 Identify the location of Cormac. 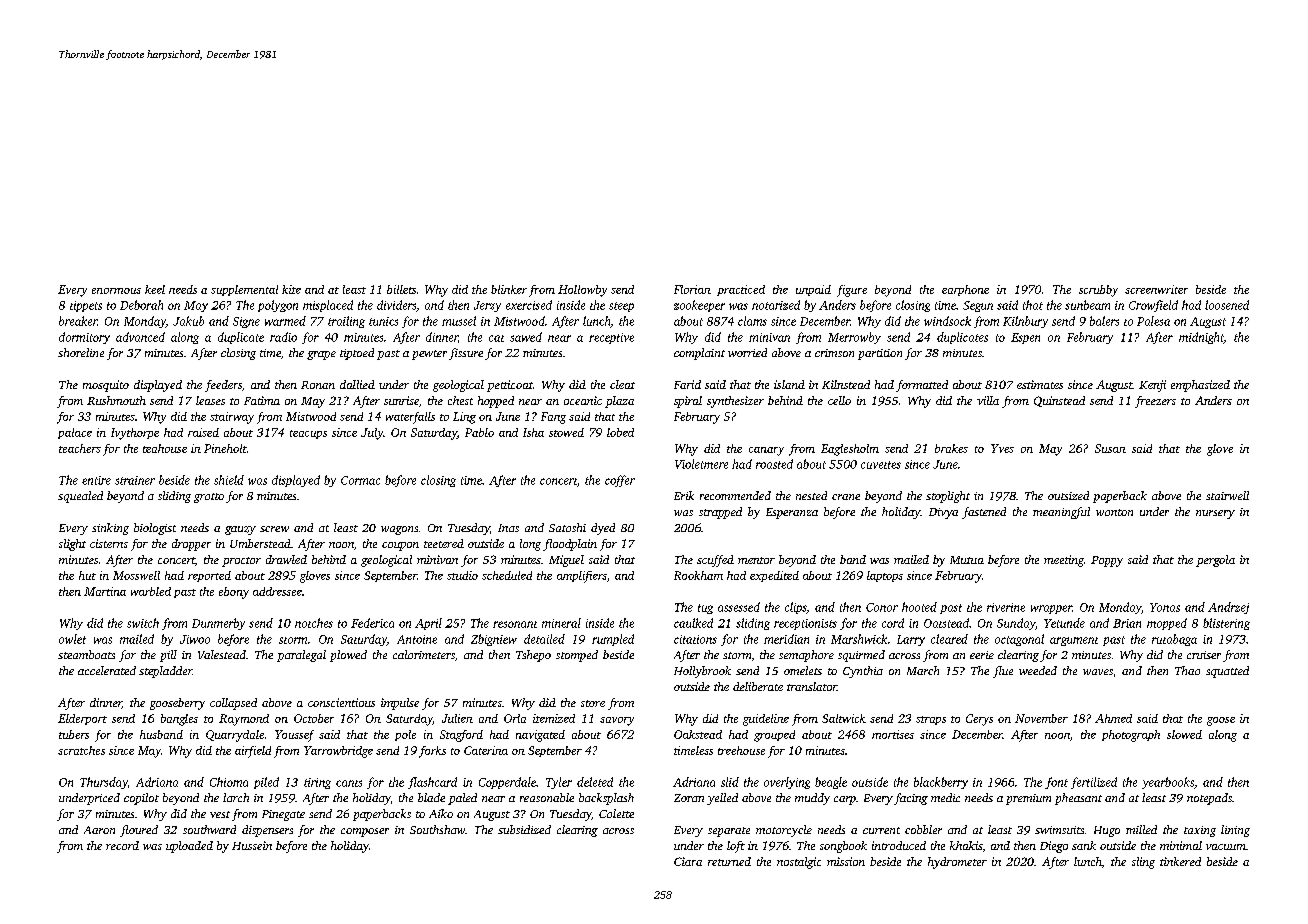
(360, 480).
